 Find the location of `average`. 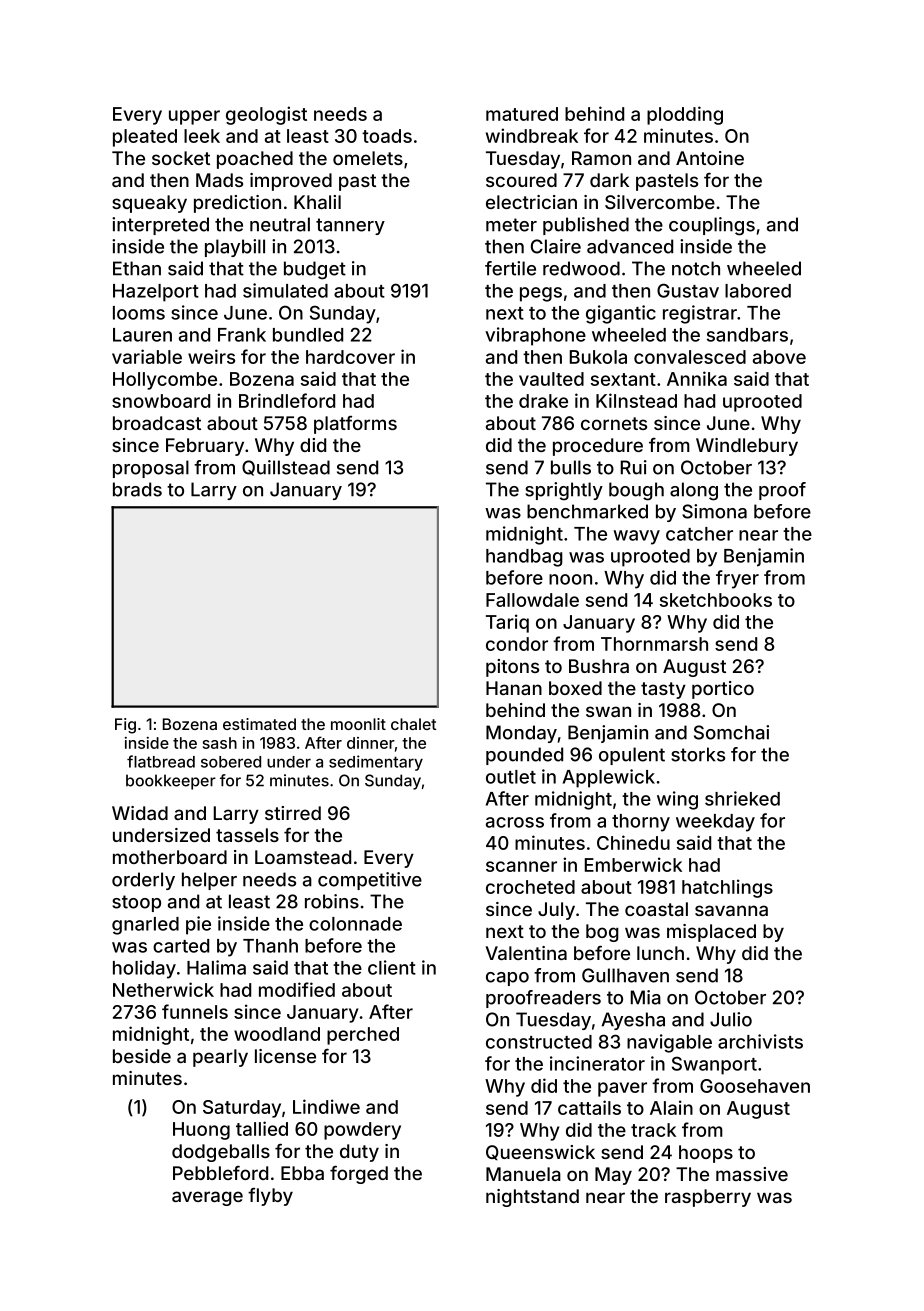

average is located at coordinates (207, 1198).
